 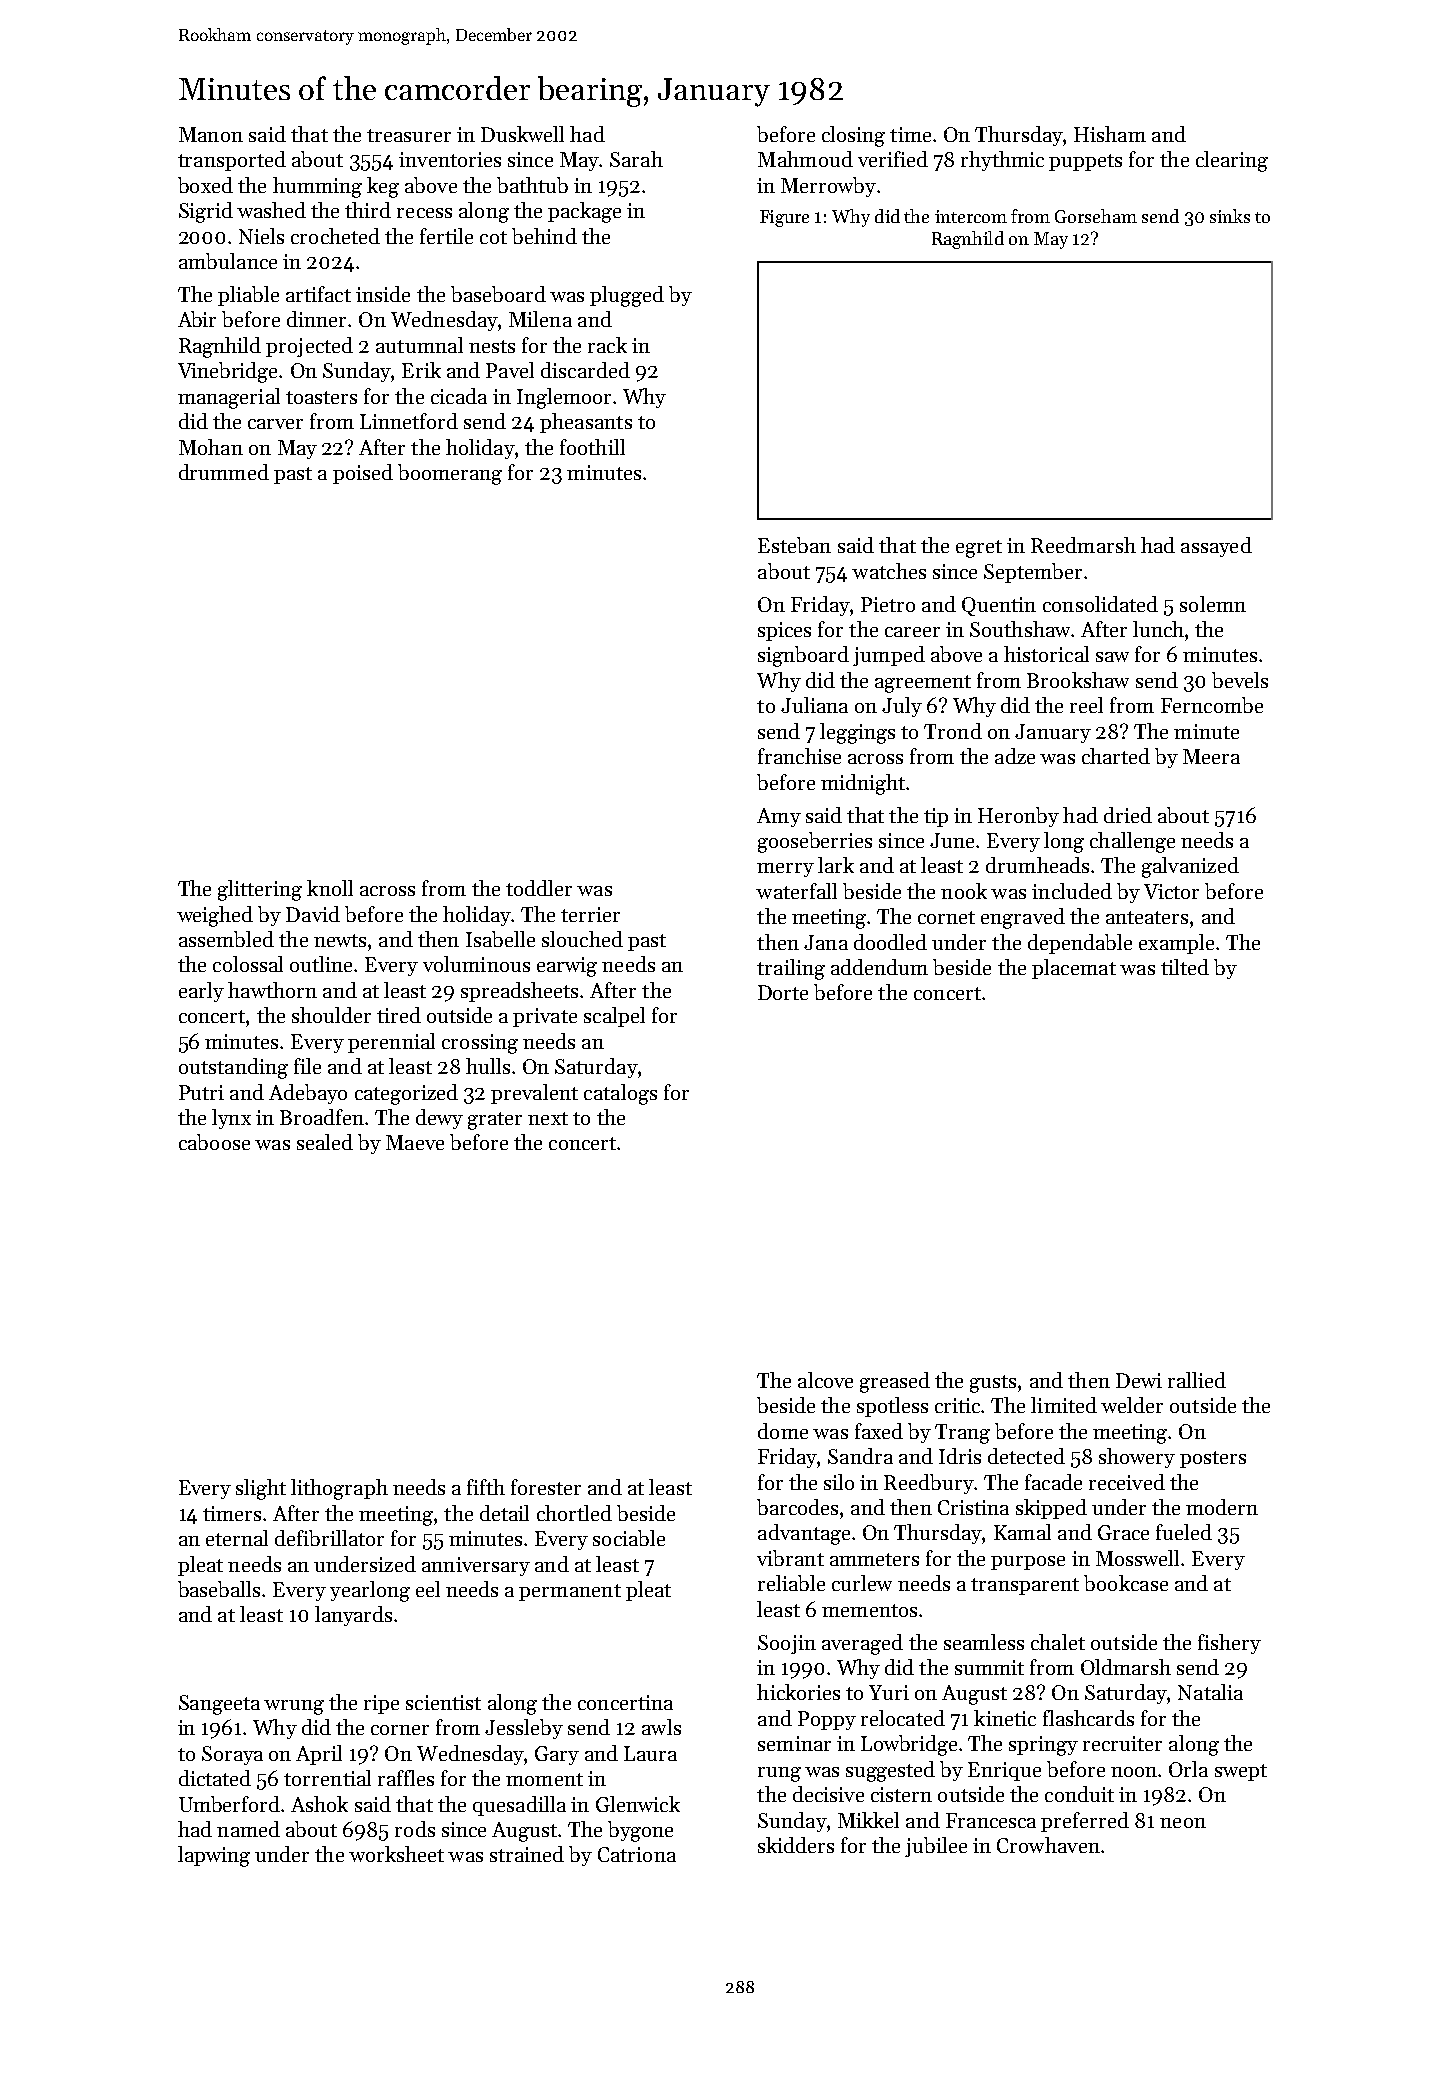 I want to click on jubilee, so click(x=936, y=1847).
